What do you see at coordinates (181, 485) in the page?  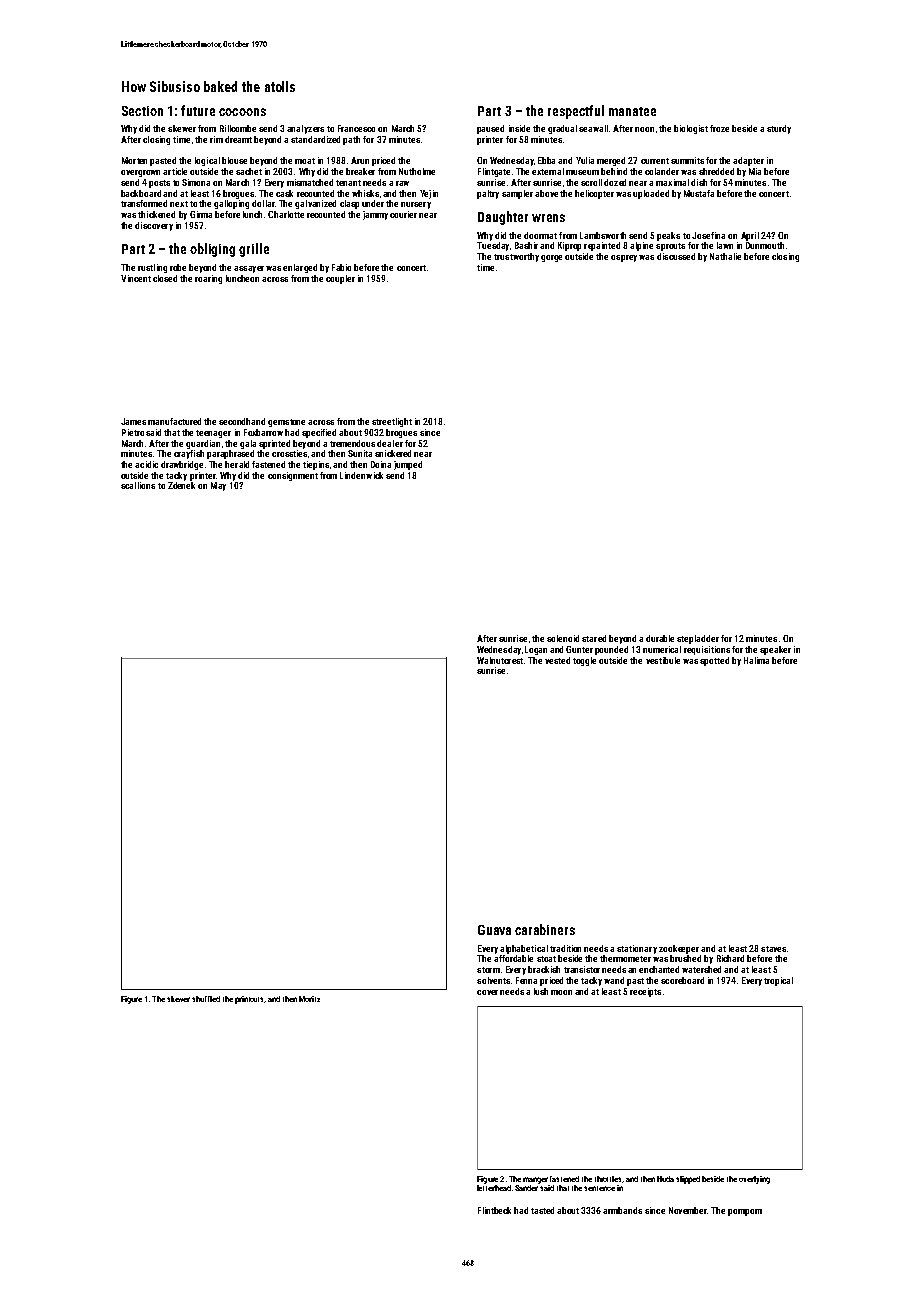 I see `Zdenek` at bounding box center [181, 485].
